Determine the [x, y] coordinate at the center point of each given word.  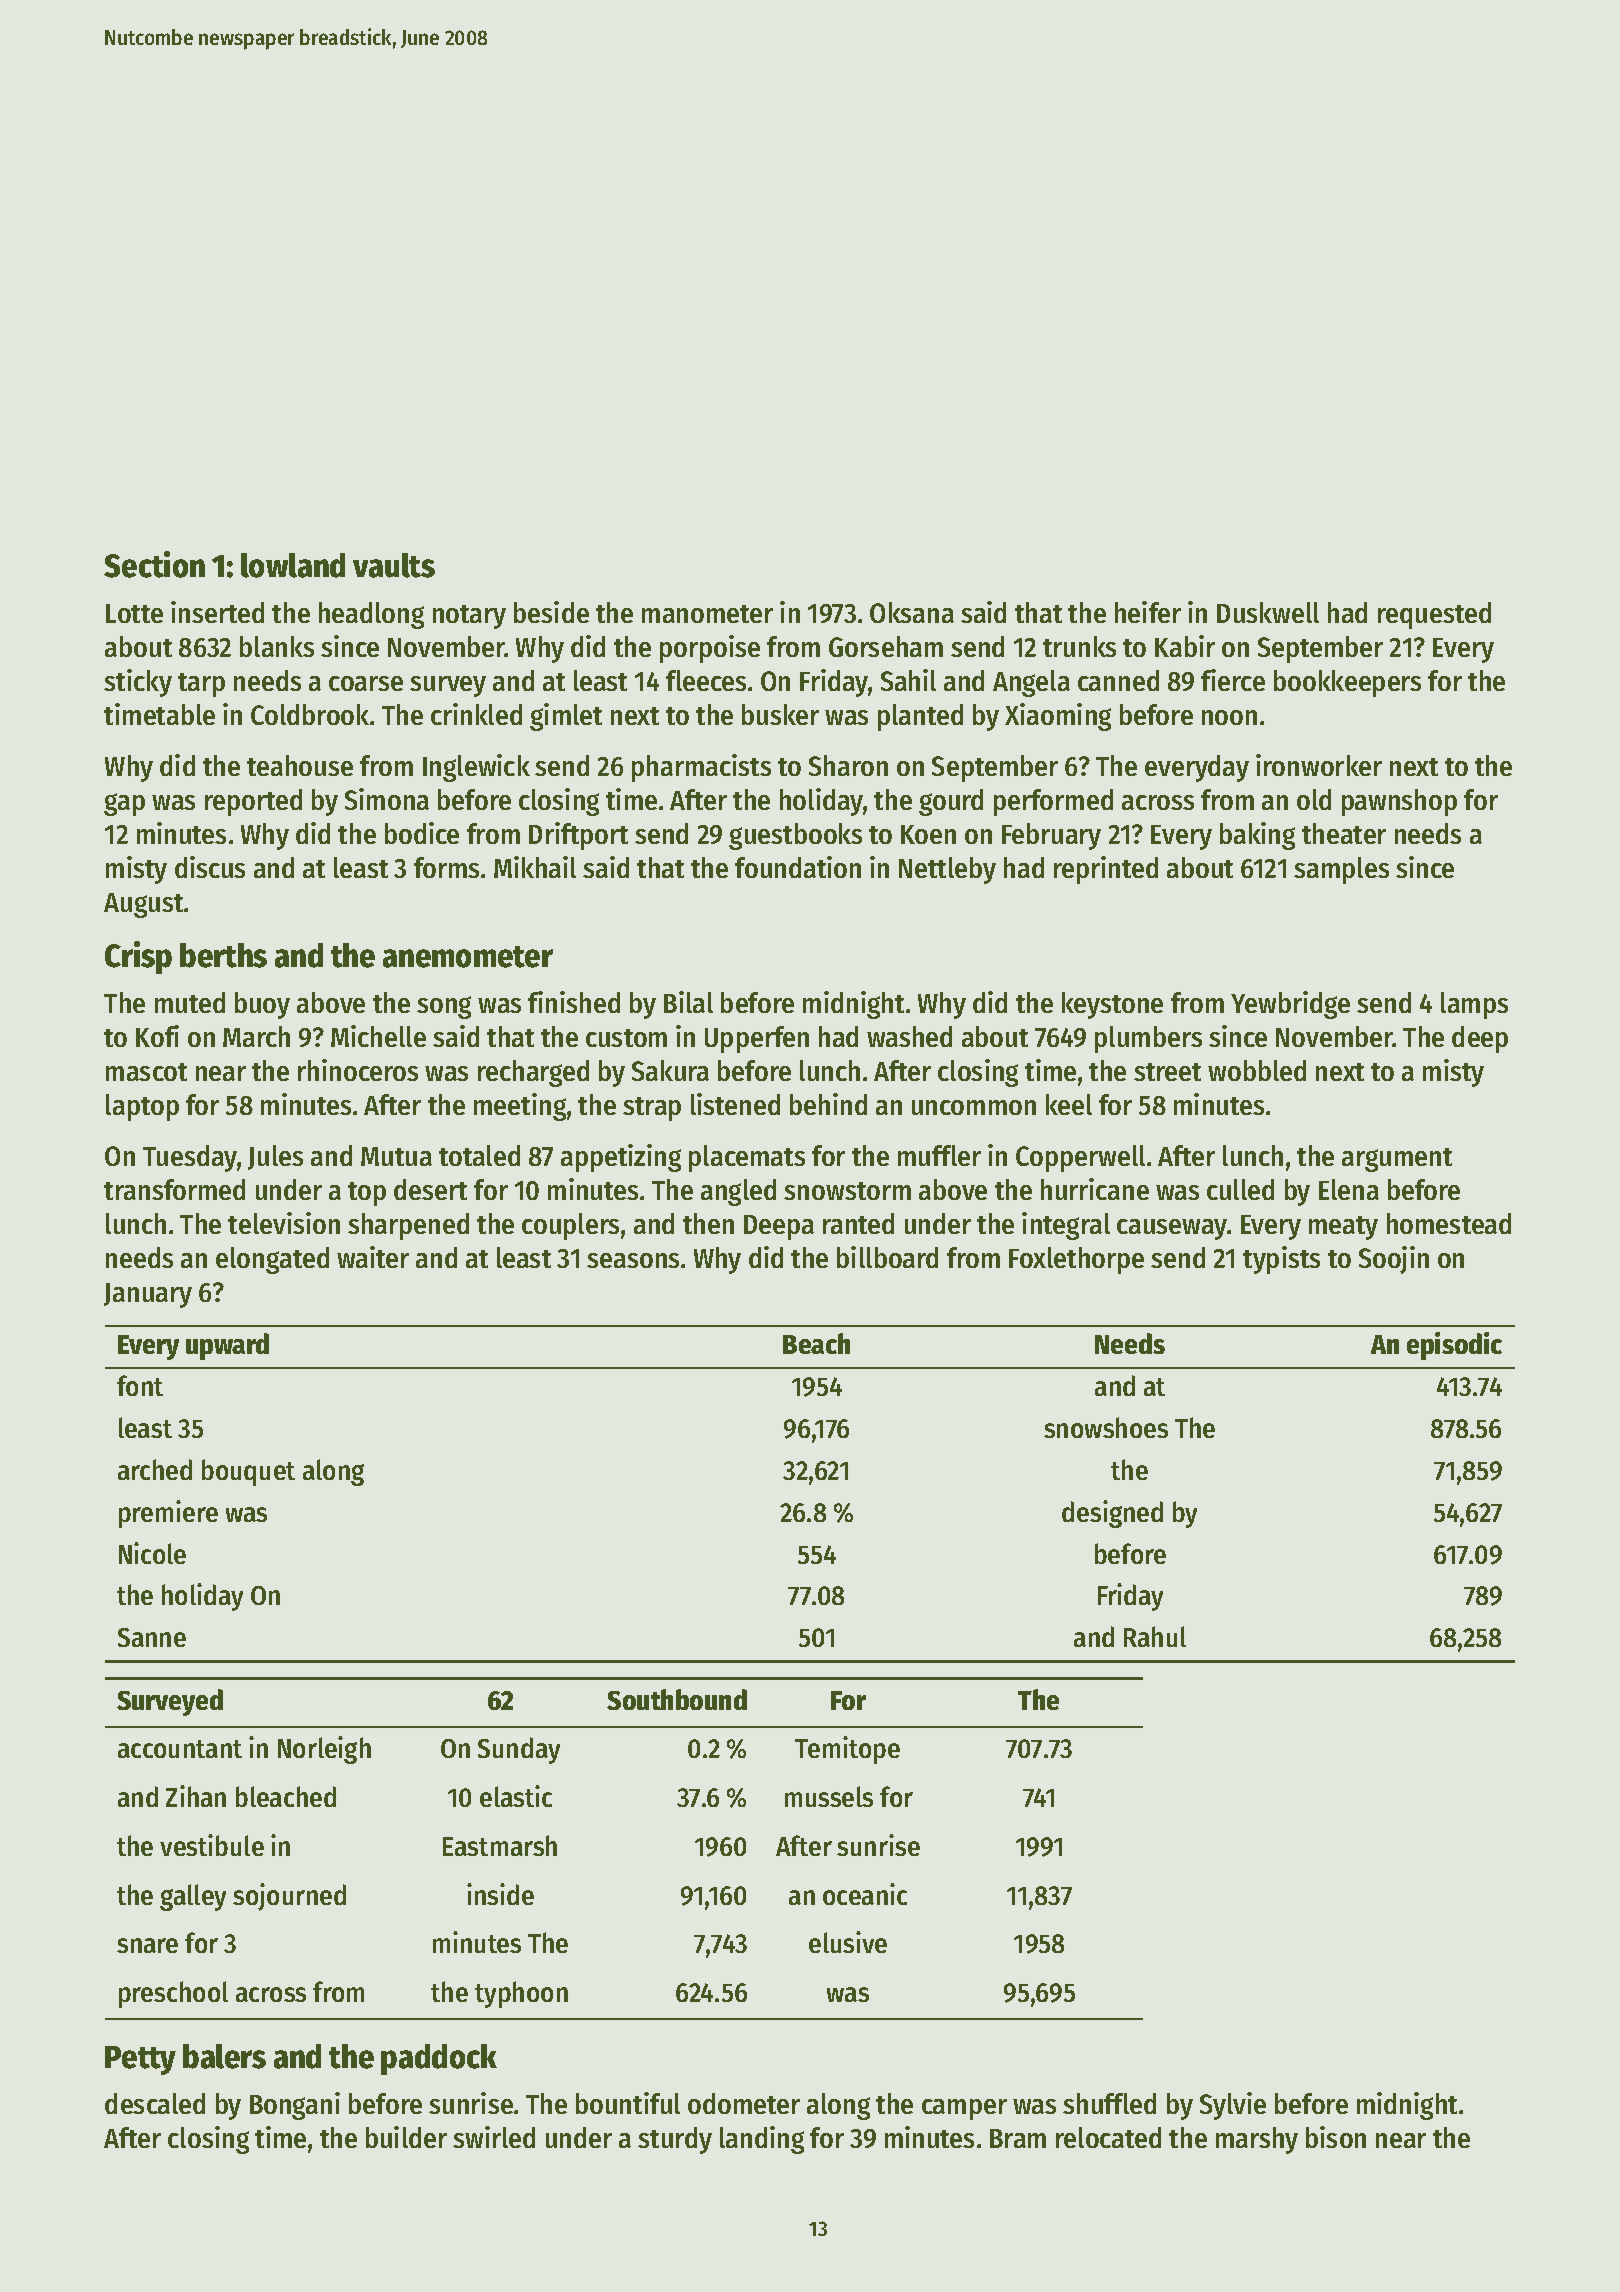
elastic [516, 1796]
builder [406, 2137]
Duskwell [1268, 612]
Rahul [1155, 1636]
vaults [394, 565]
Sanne [152, 1637]
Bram [1018, 2138]
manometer [707, 614]
